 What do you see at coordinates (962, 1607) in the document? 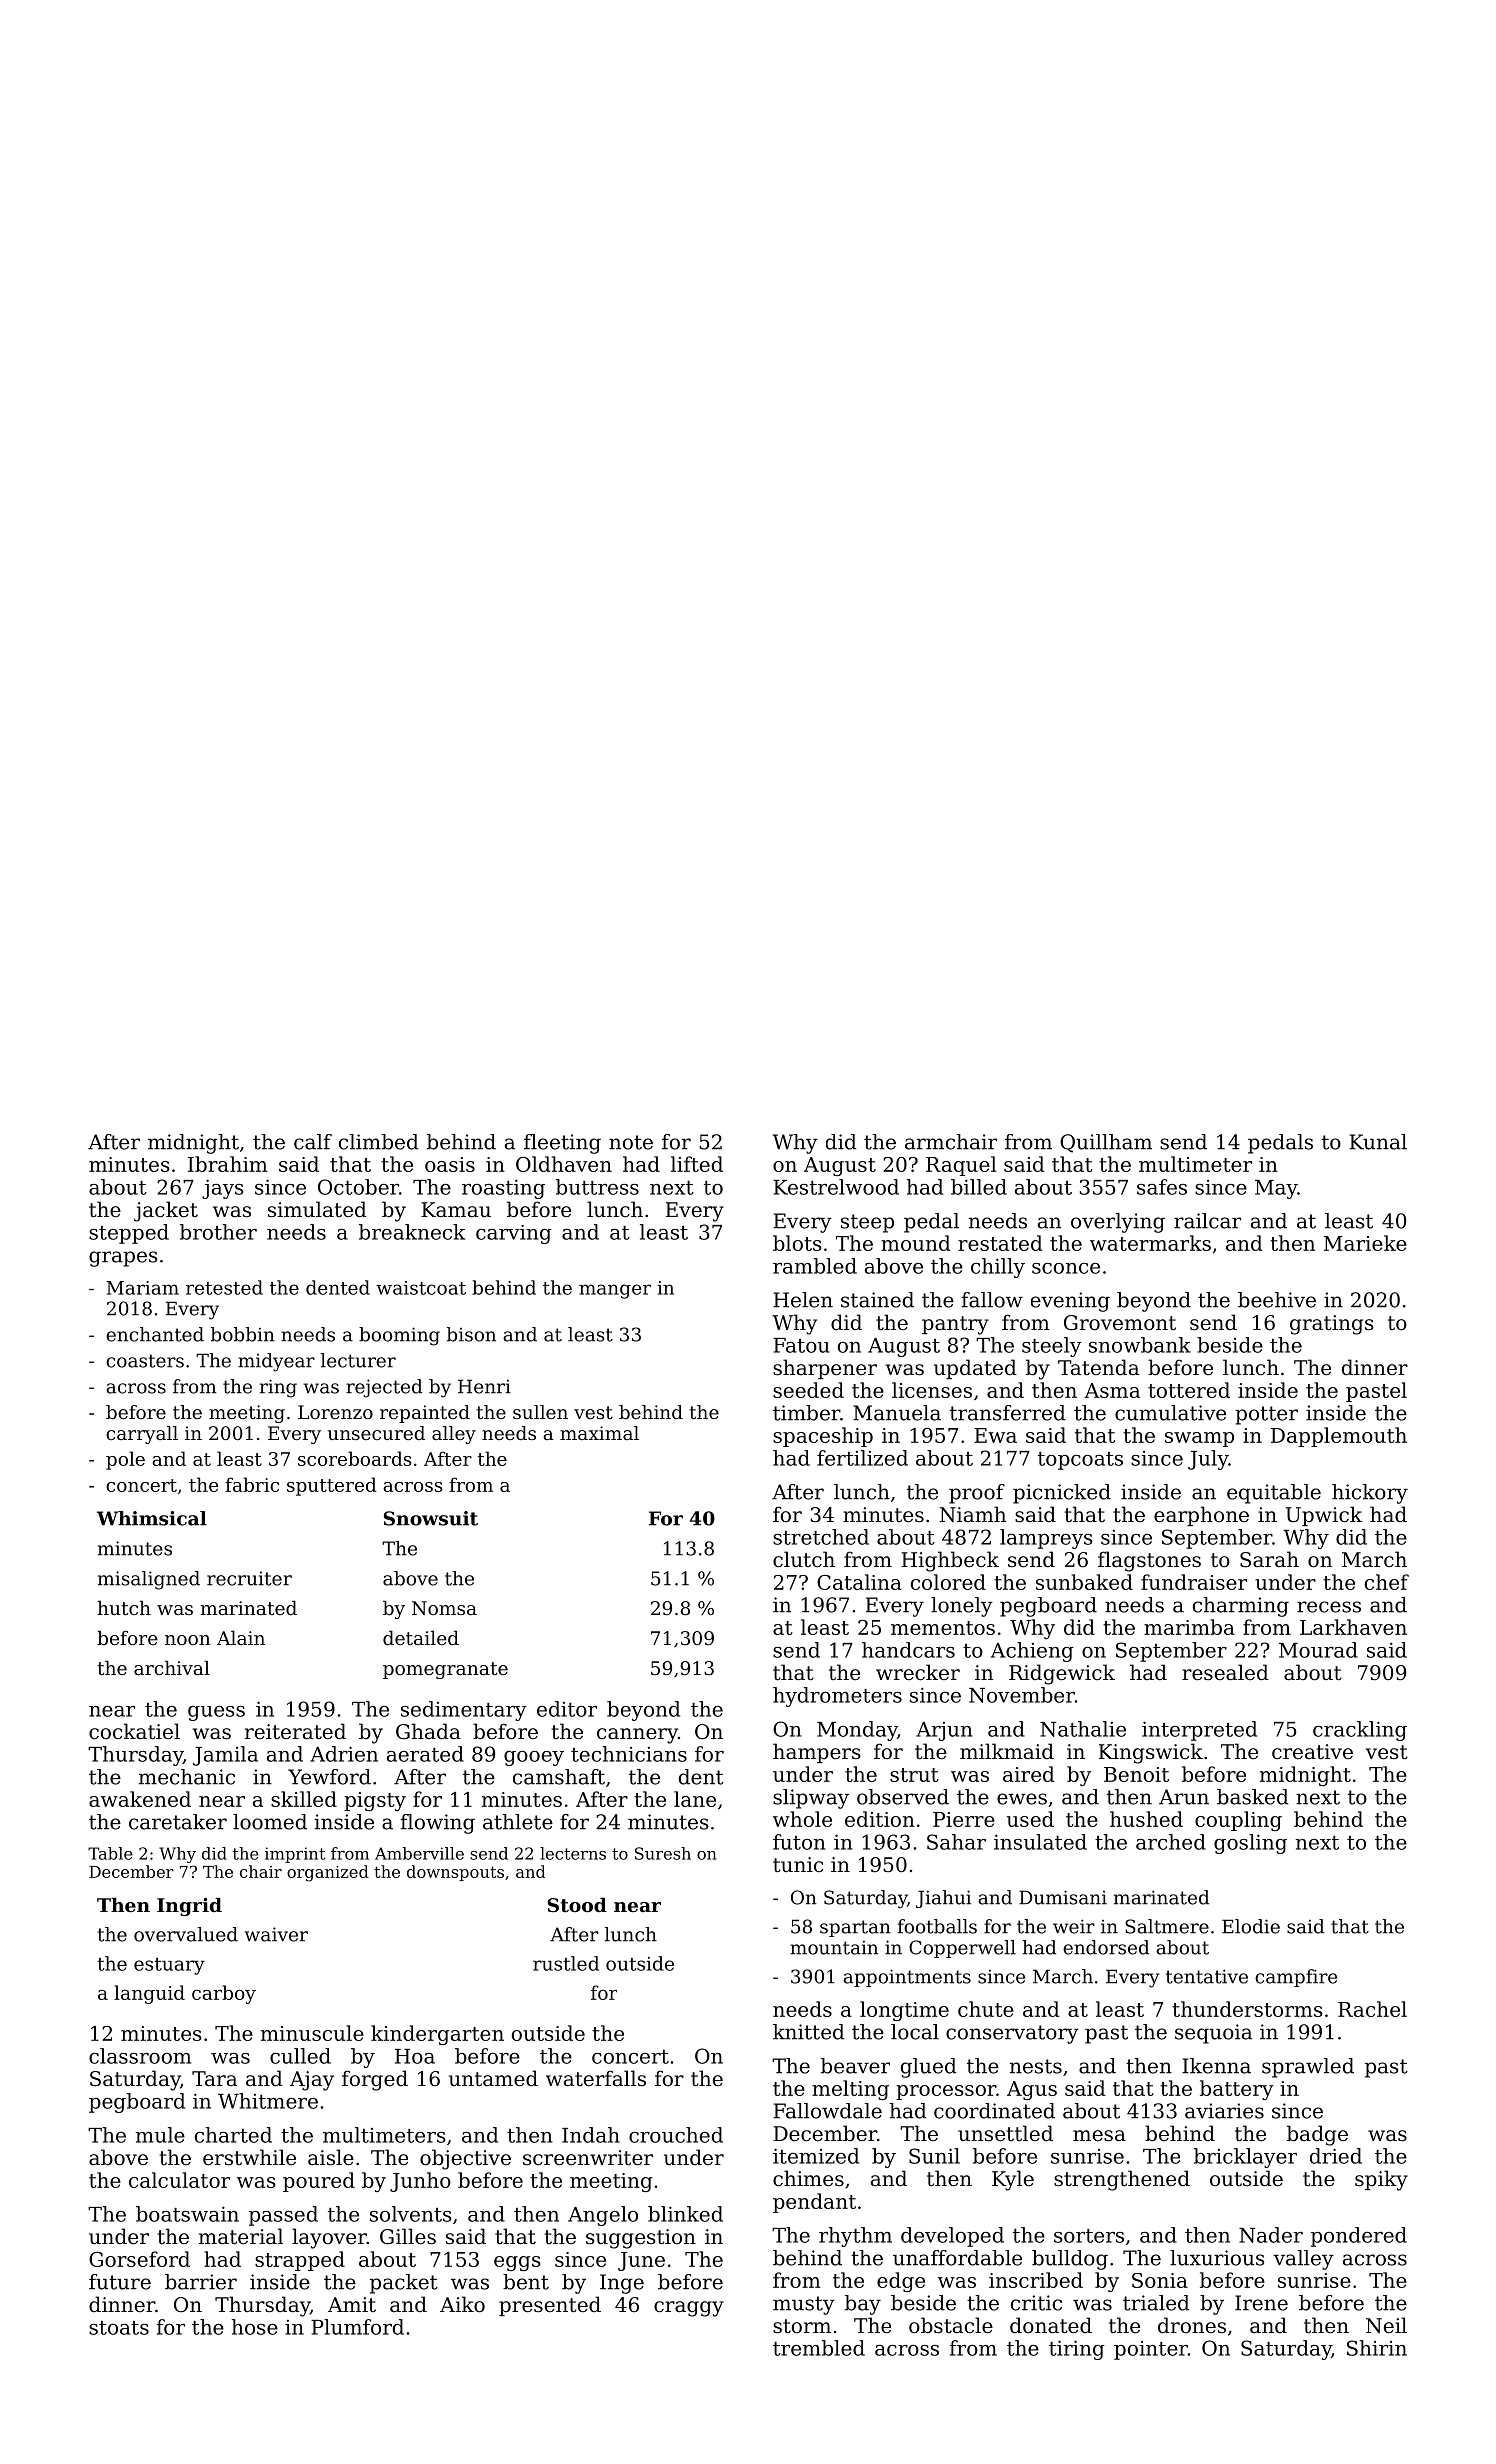
I see `lonely` at bounding box center [962, 1607].
